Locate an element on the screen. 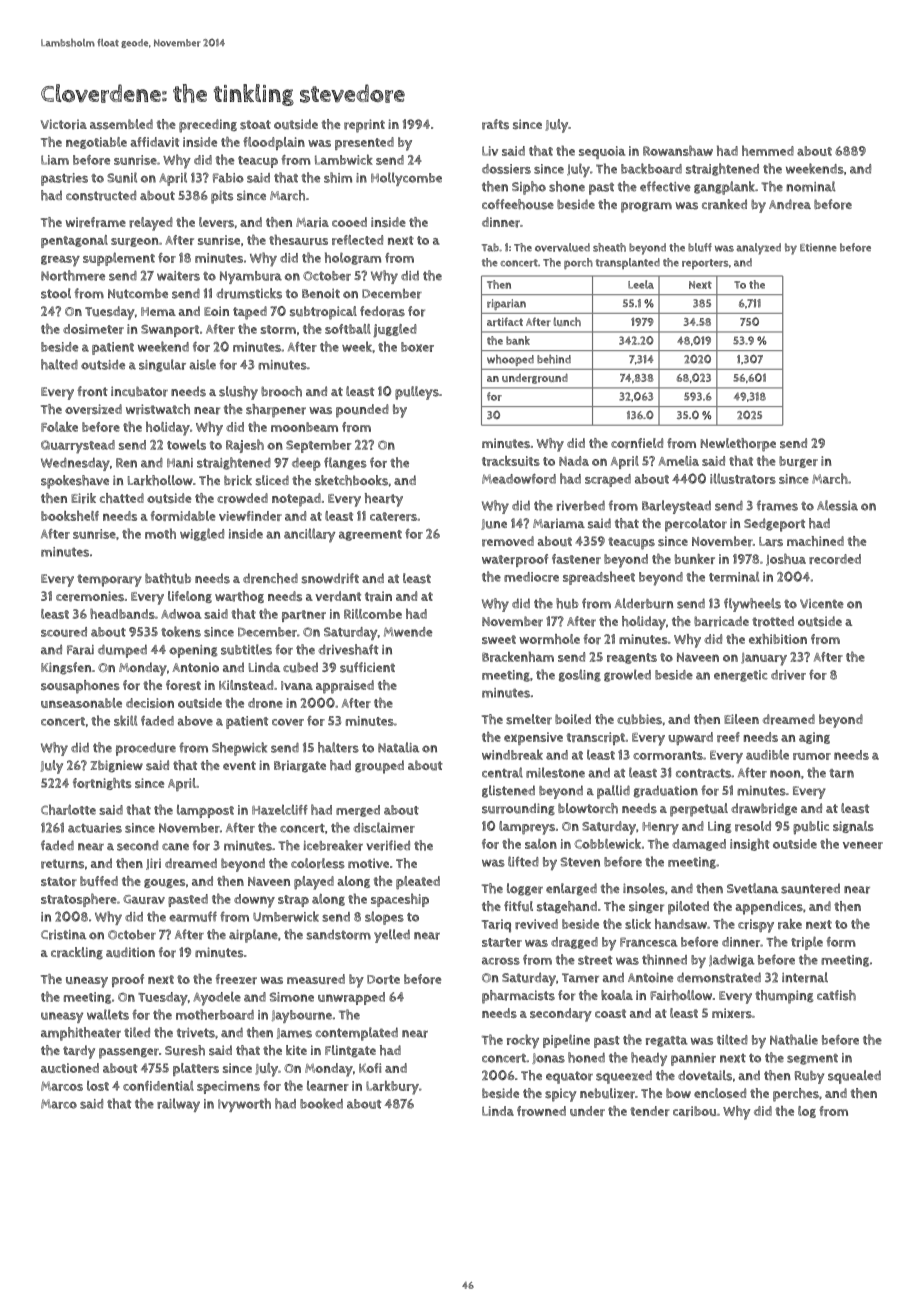 This screenshot has height=1308, width=924. recorded is located at coordinates (835, 559).
